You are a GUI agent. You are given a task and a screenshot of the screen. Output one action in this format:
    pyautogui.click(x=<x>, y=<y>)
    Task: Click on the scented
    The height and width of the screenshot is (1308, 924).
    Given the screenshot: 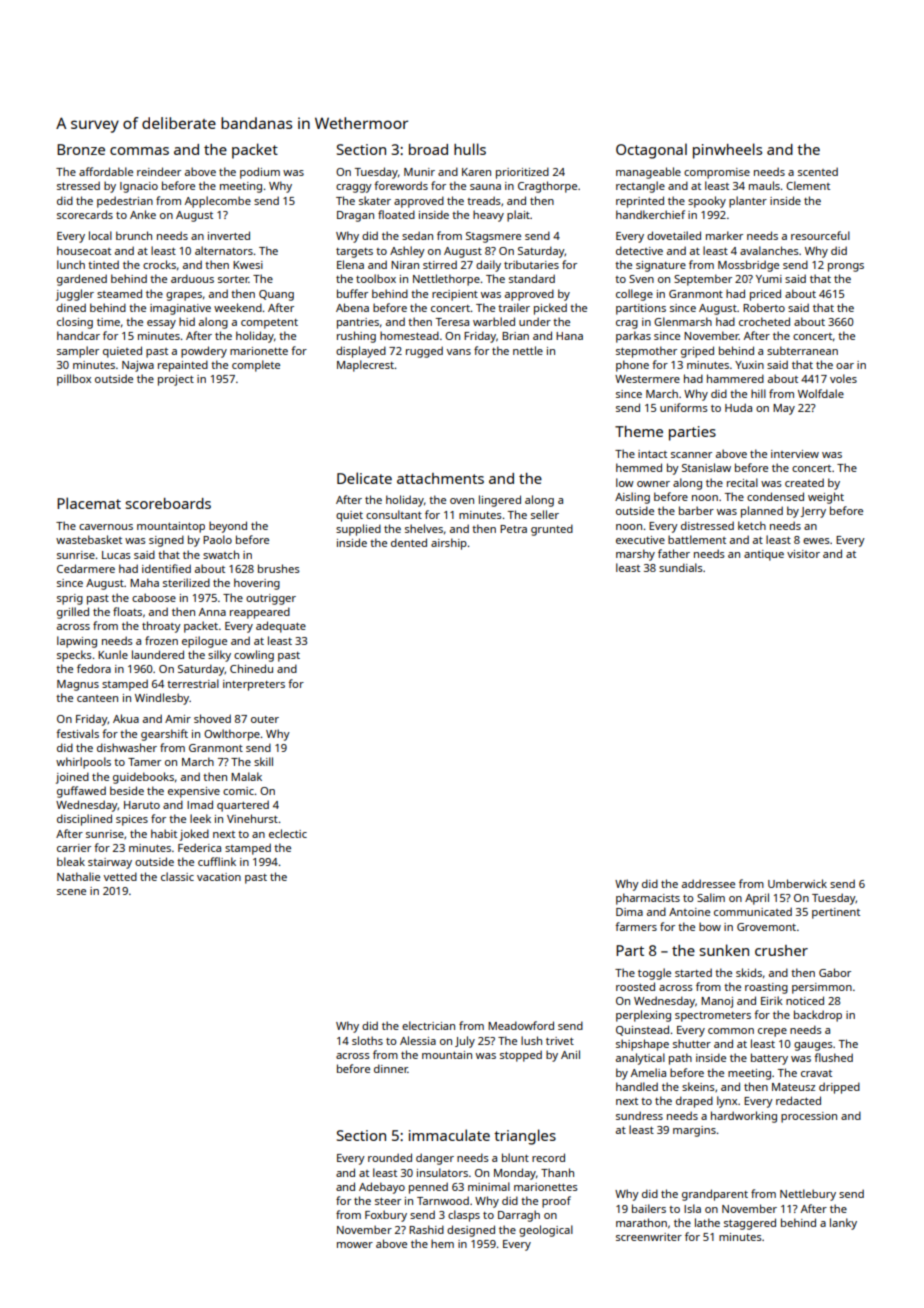 What is the action you would take?
    pyautogui.click(x=818, y=171)
